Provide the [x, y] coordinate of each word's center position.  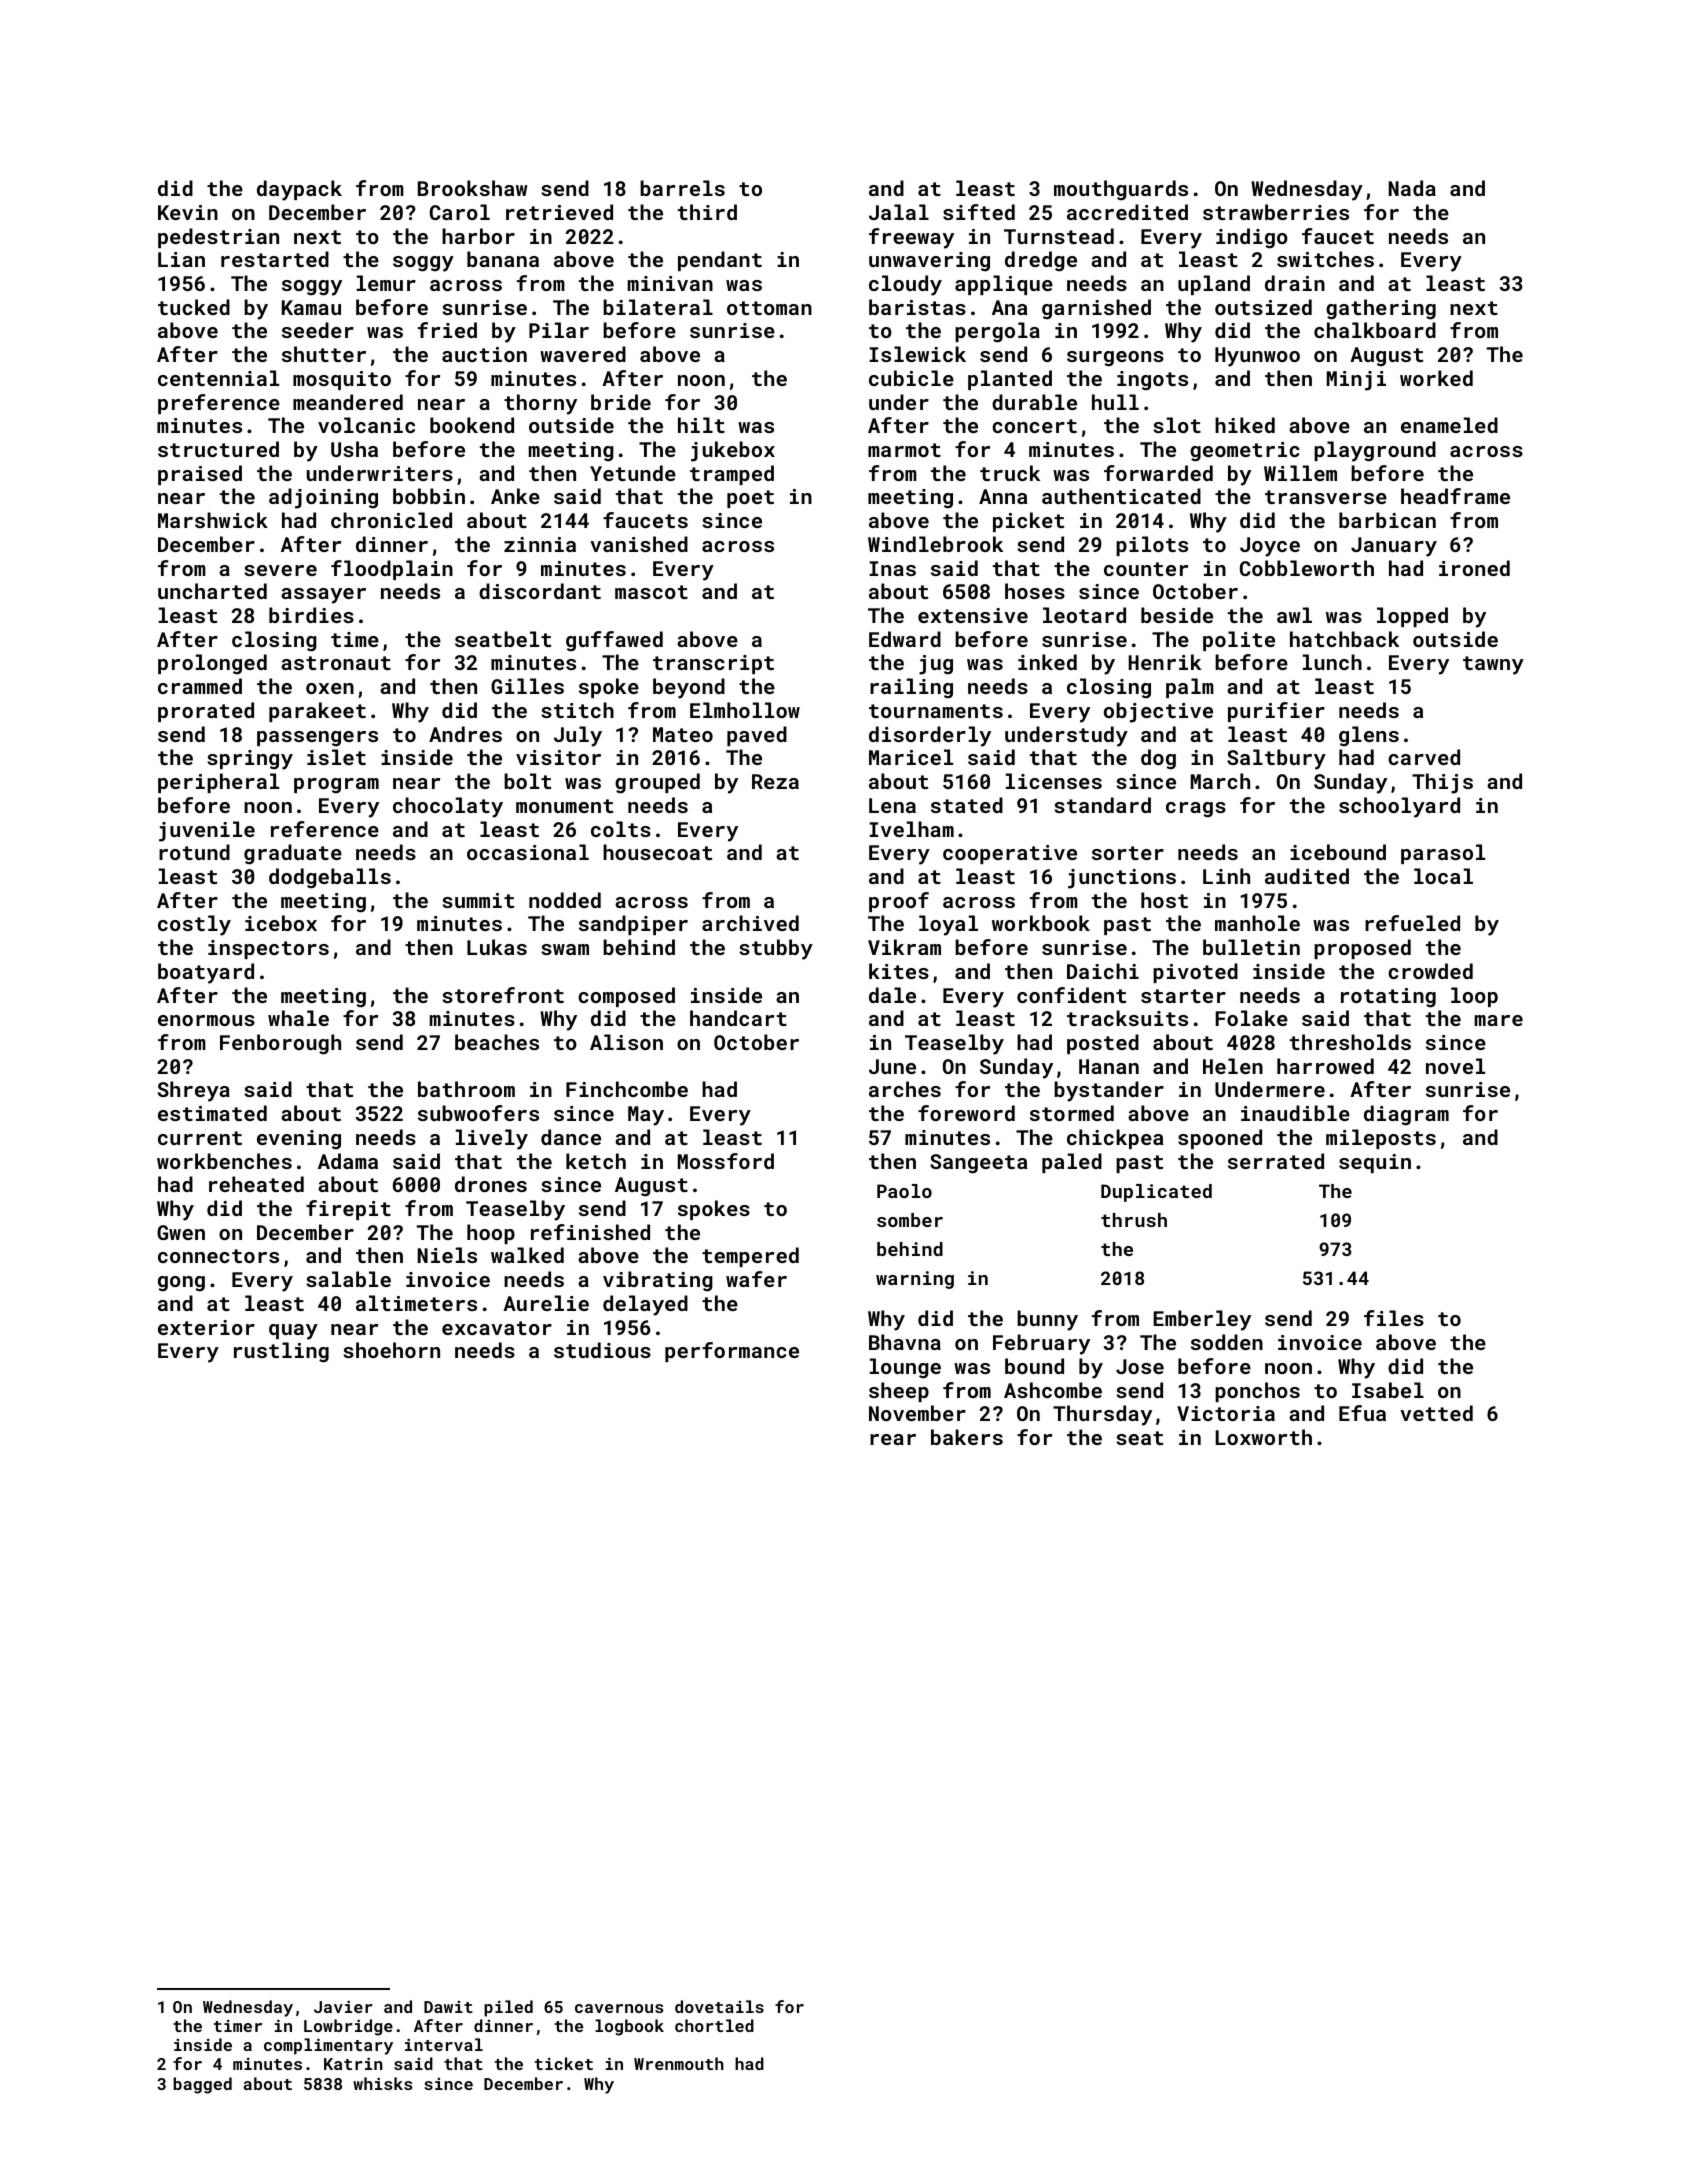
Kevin [188, 212]
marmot [904, 450]
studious [602, 1350]
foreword [966, 1113]
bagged [202, 2085]
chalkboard [1375, 330]
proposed [1362, 949]
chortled [714, 2025]
